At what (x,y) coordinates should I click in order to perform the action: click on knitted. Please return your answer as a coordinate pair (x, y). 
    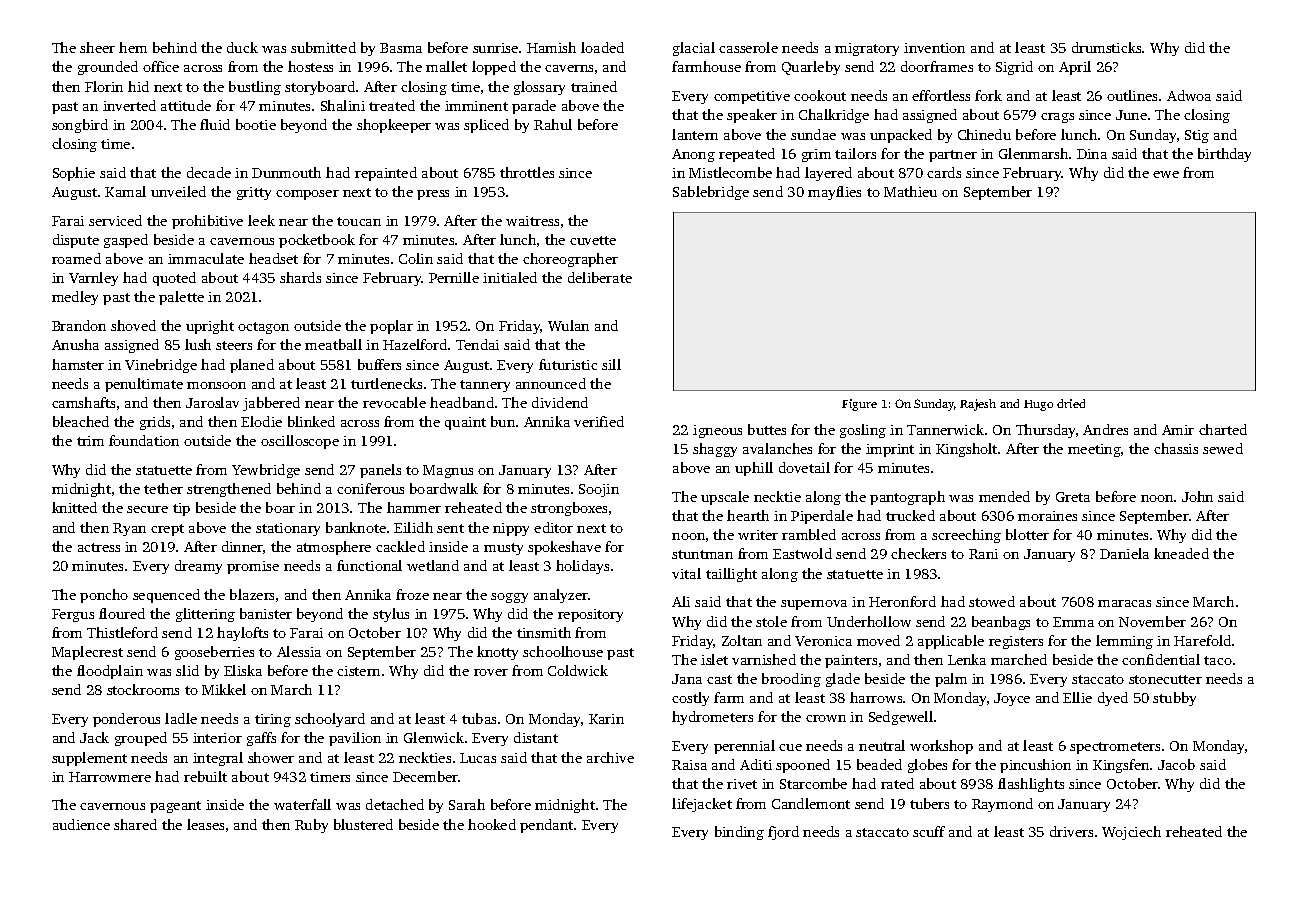
    Looking at the image, I should click on (74, 507).
